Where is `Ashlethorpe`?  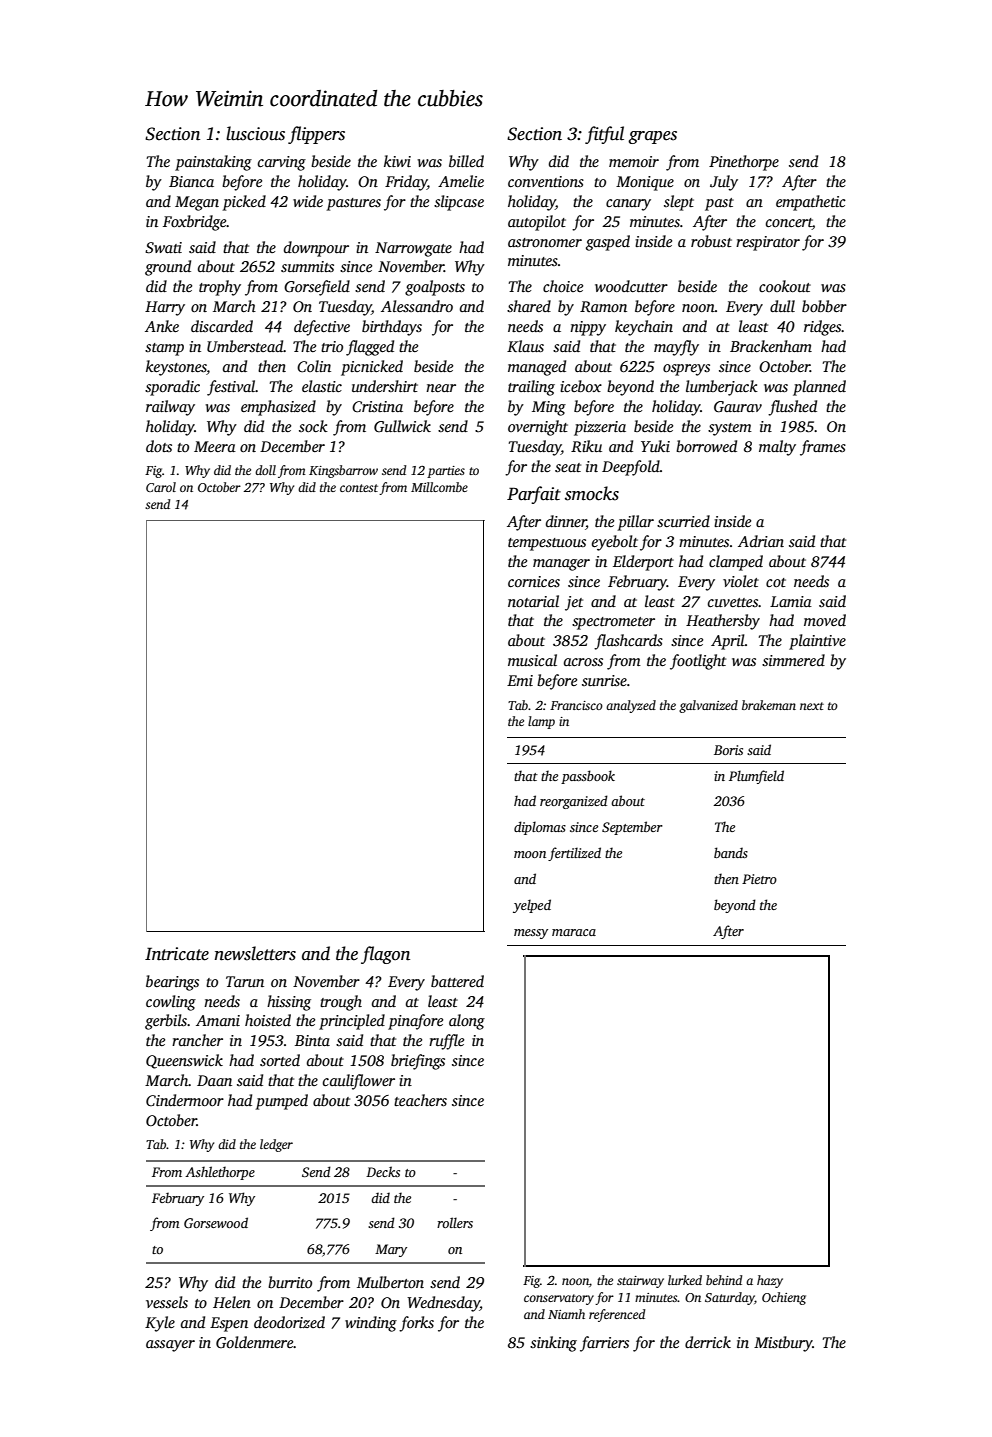 Ashlethorpe is located at coordinates (220, 1173).
